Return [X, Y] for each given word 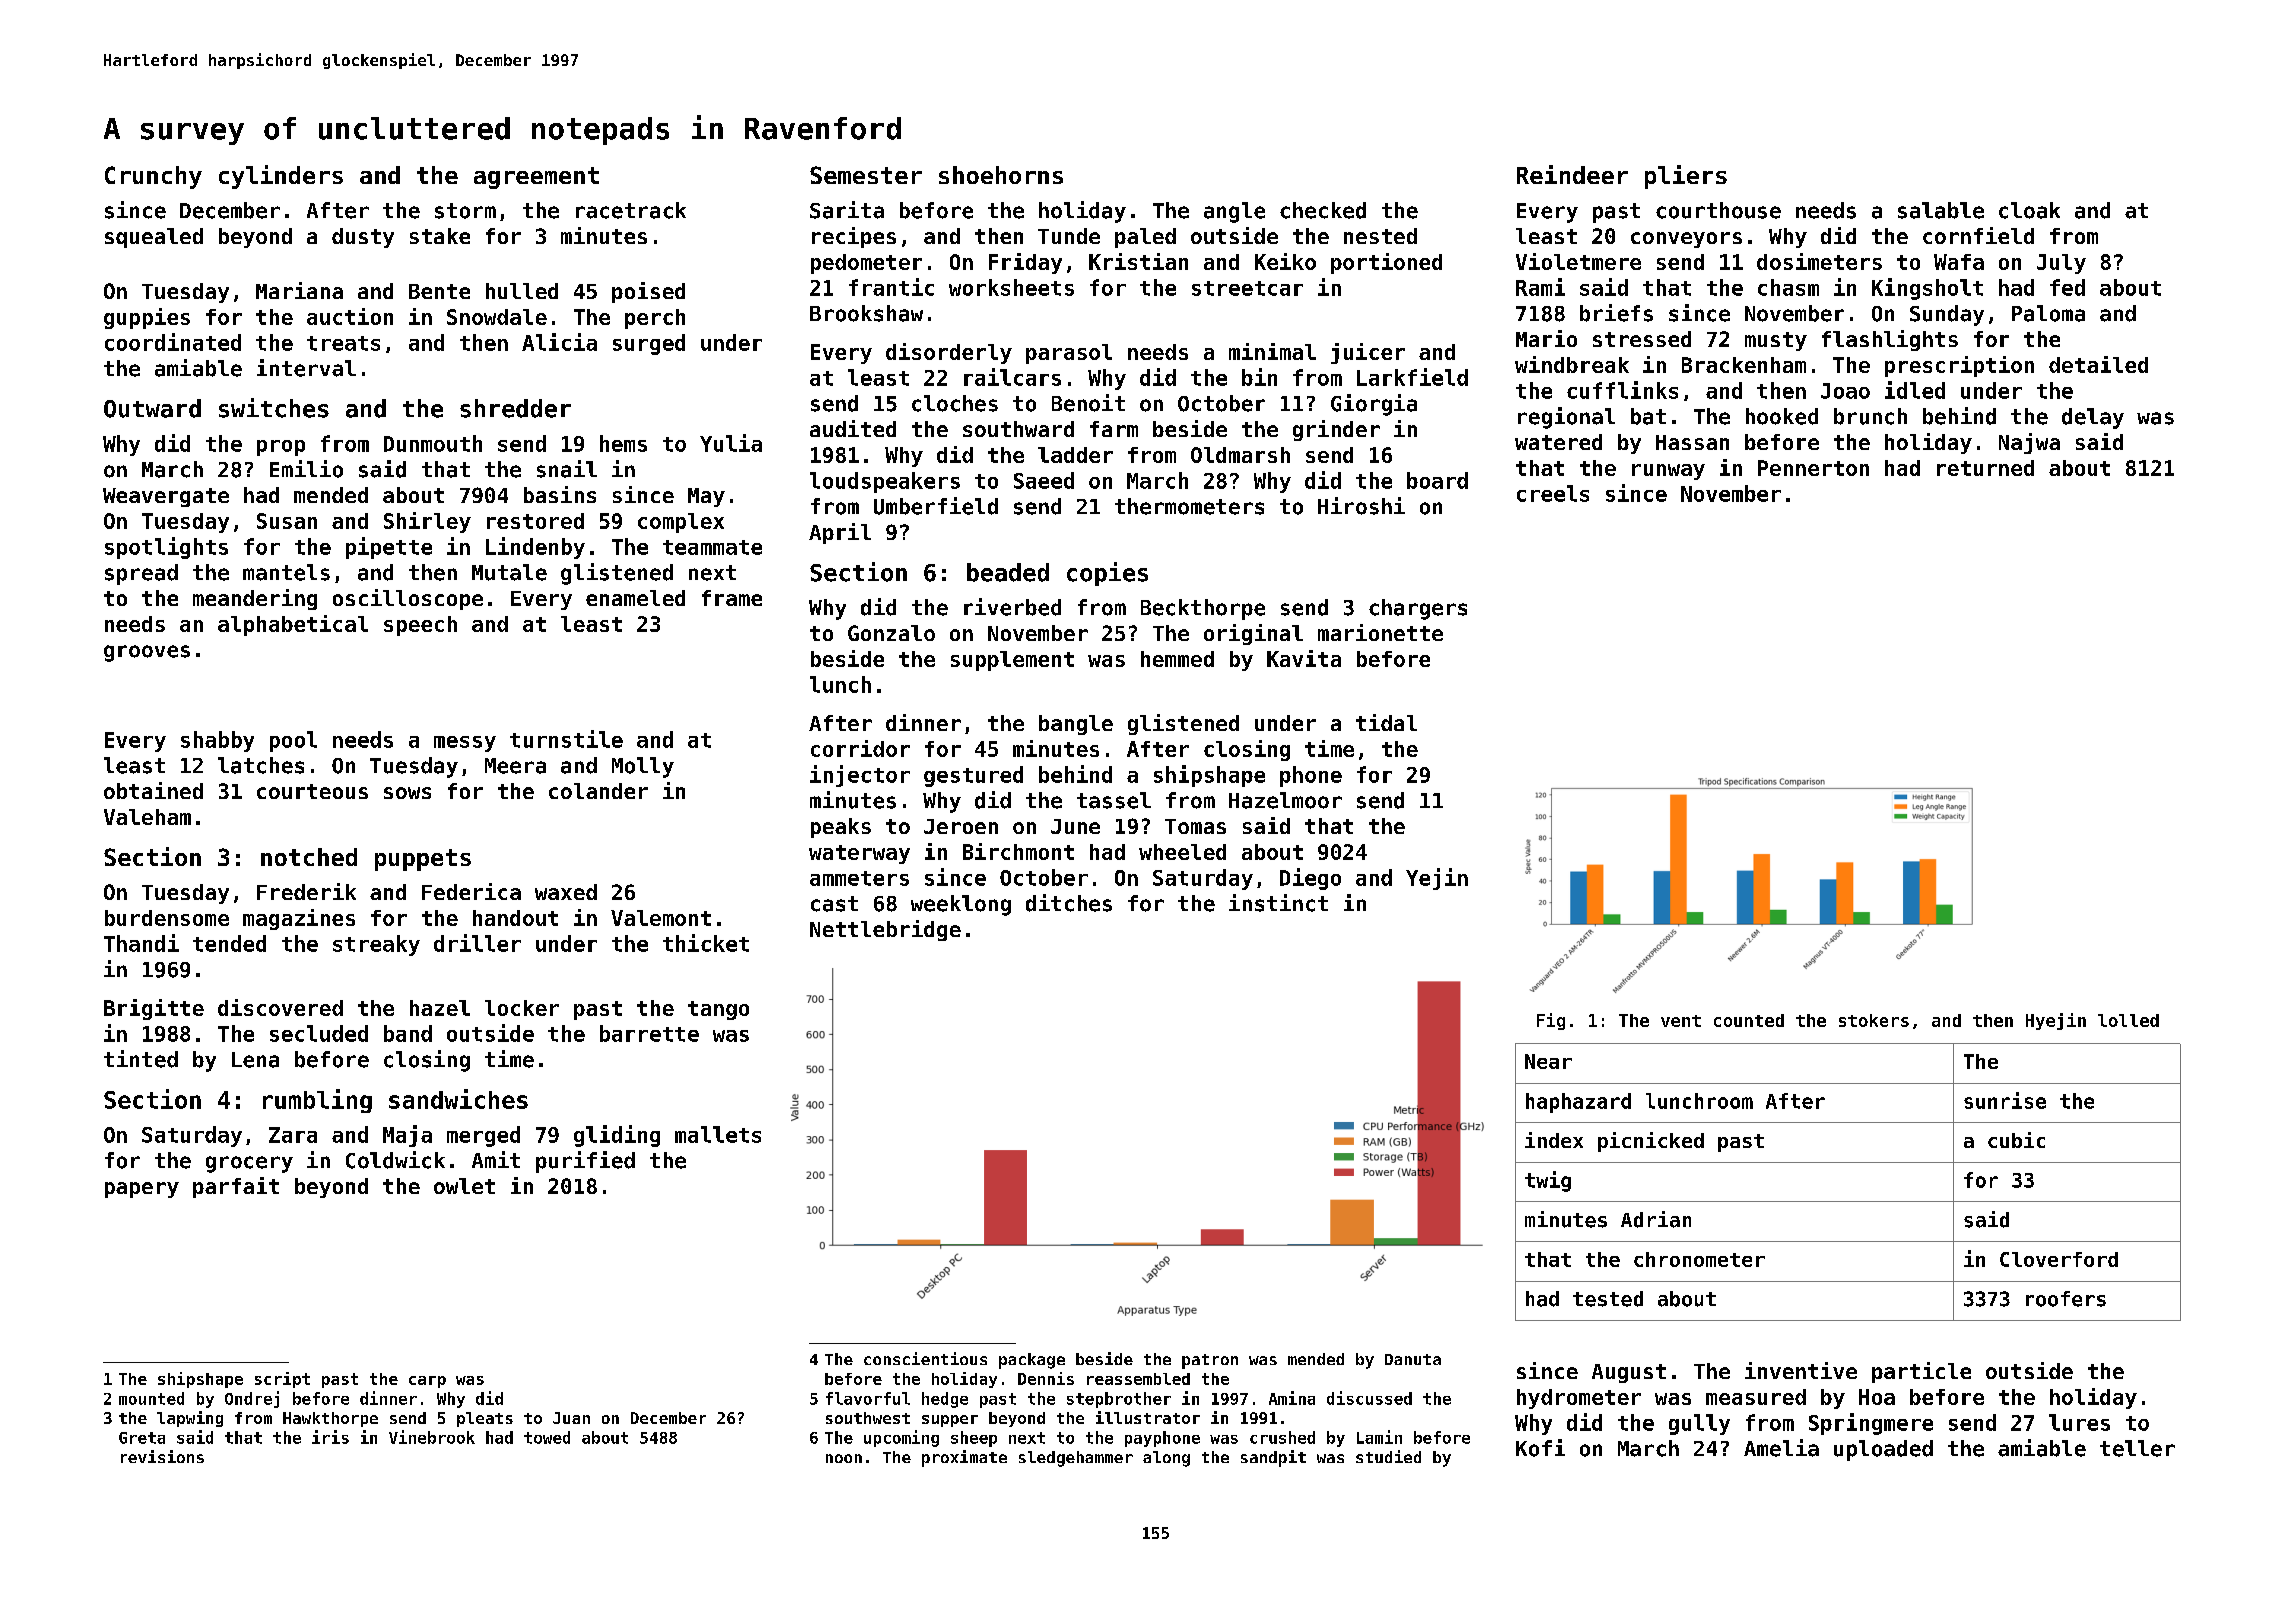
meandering [255, 599]
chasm [1788, 287]
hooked [1782, 416]
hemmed [1177, 659]
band [408, 1033]
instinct [1278, 903]
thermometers [1189, 506]
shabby [217, 741]
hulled [522, 291]
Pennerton [1813, 468]
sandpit [1273, 1458]
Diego [1310, 879]
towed [547, 1437]
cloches [955, 403]
